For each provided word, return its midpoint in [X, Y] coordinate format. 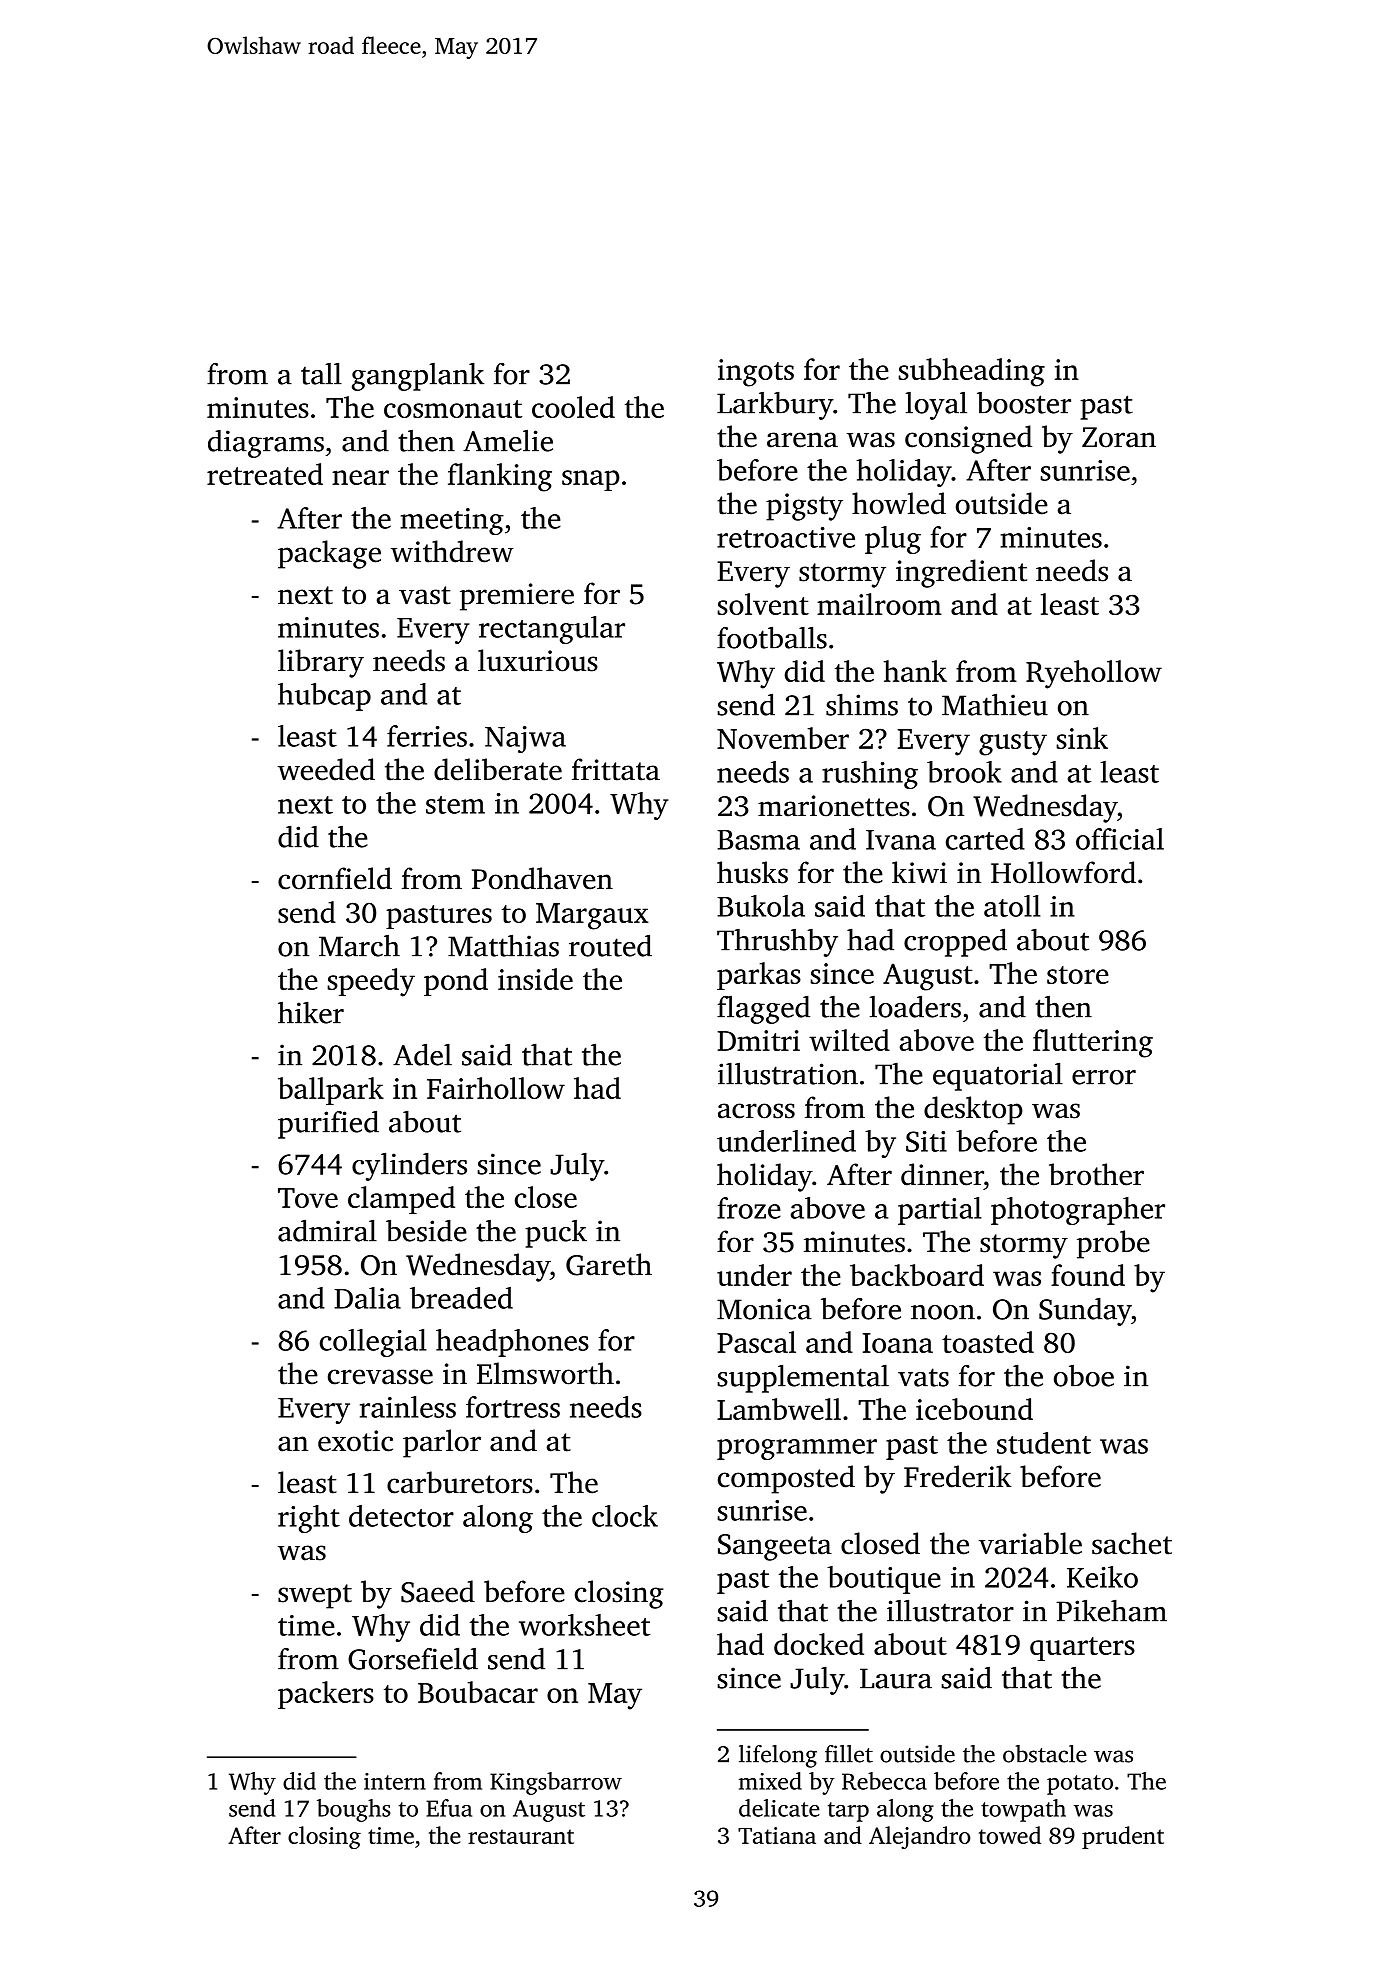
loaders [915, 1006]
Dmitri [758, 1040]
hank [915, 671]
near [360, 477]
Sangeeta [775, 1547]
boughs [354, 1810]
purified [328, 1124]
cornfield [335, 878]
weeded [326, 769]
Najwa [525, 739]
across [756, 1111]
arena [802, 440]
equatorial [998, 1076]
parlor [442, 1443]
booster [1024, 403]
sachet [1132, 1543]
